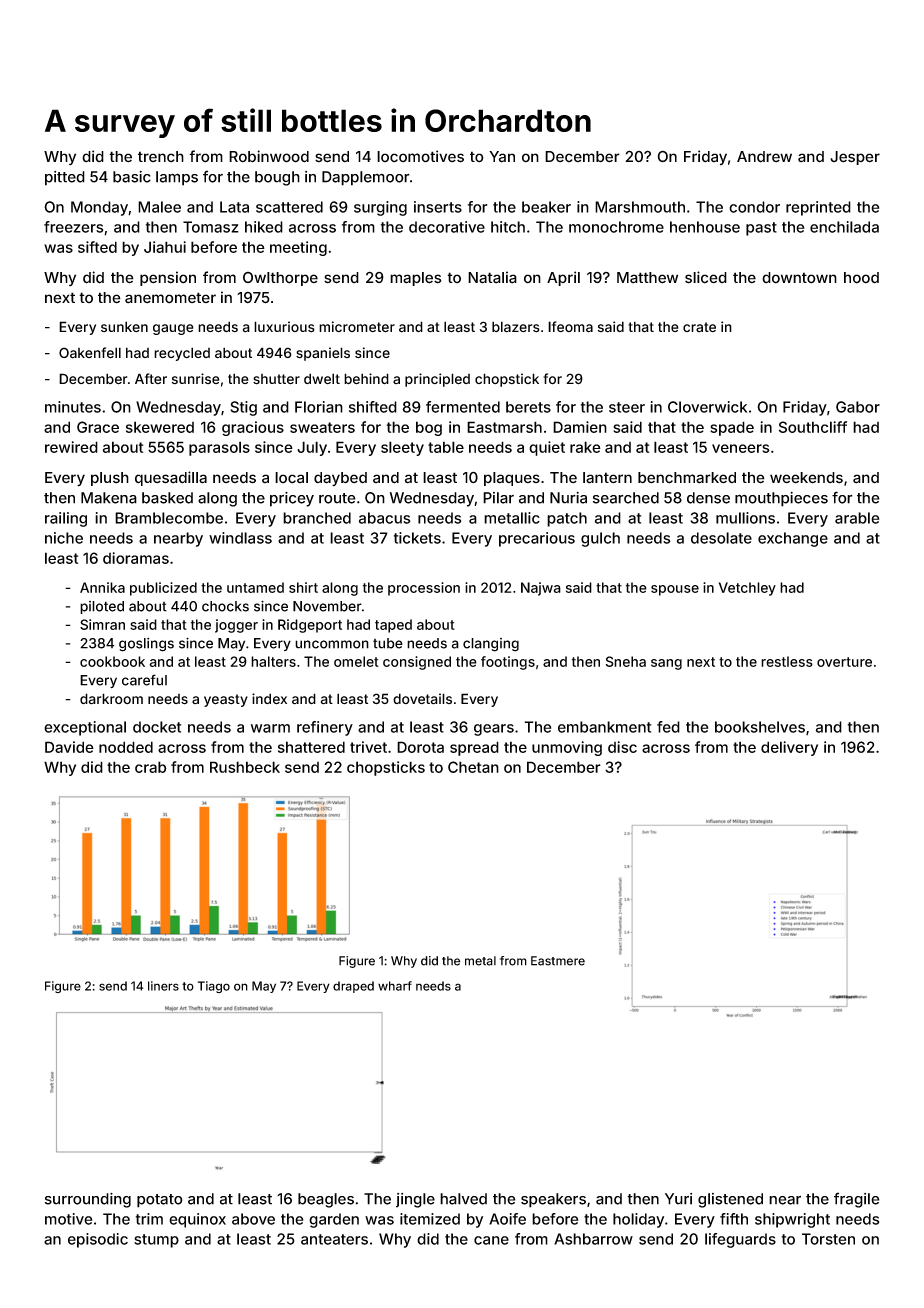 This page has width=924, height=1308. I want to click on cane, so click(491, 1240).
